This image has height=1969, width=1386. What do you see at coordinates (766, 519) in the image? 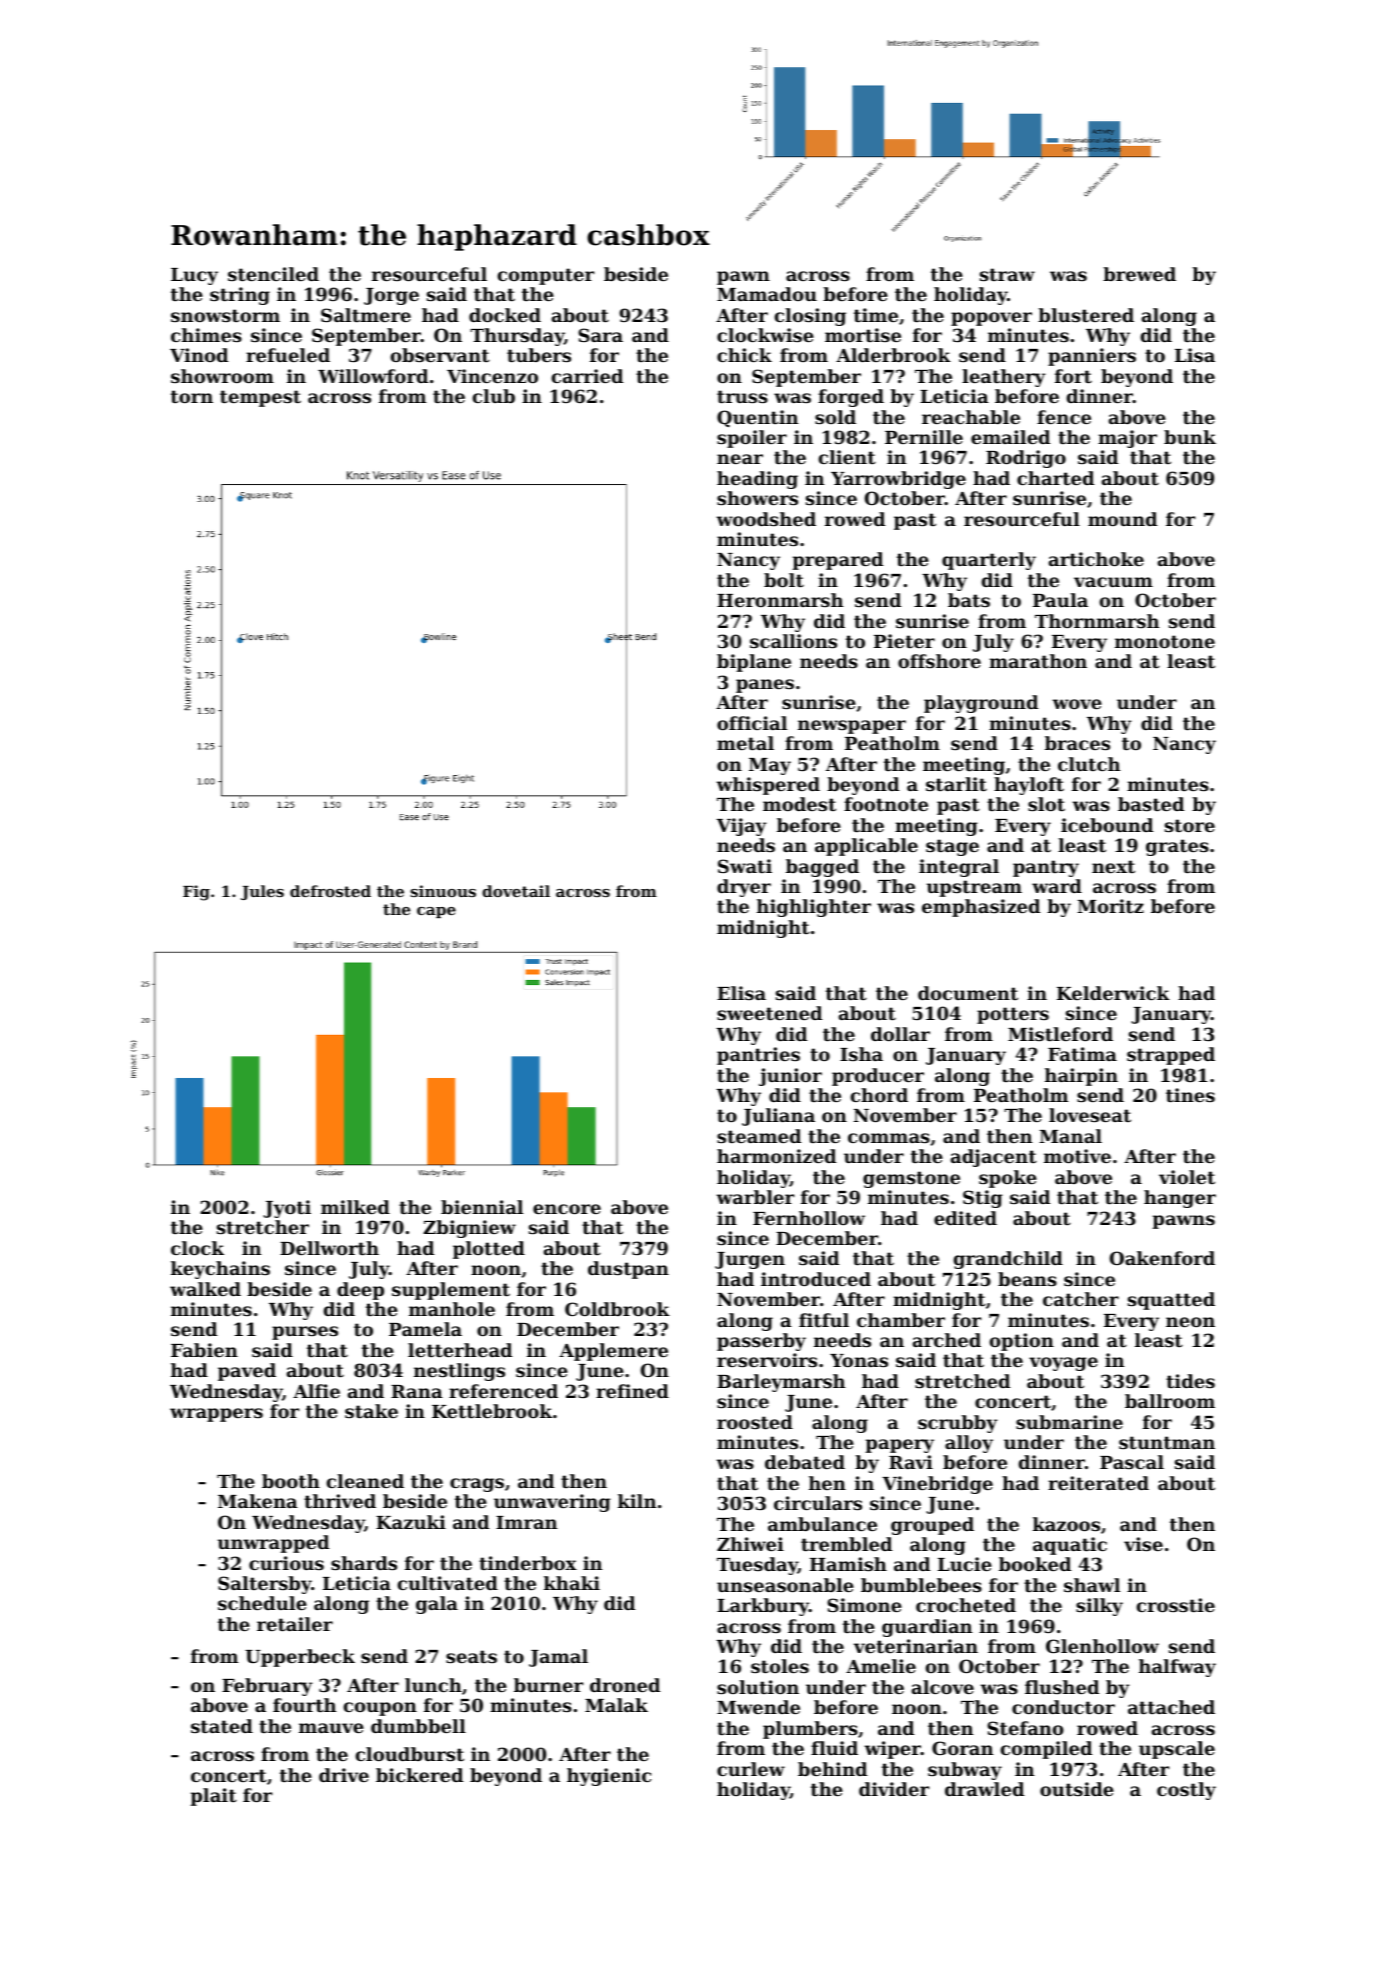
I see `woodshed` at bounding box center [766, 519].
